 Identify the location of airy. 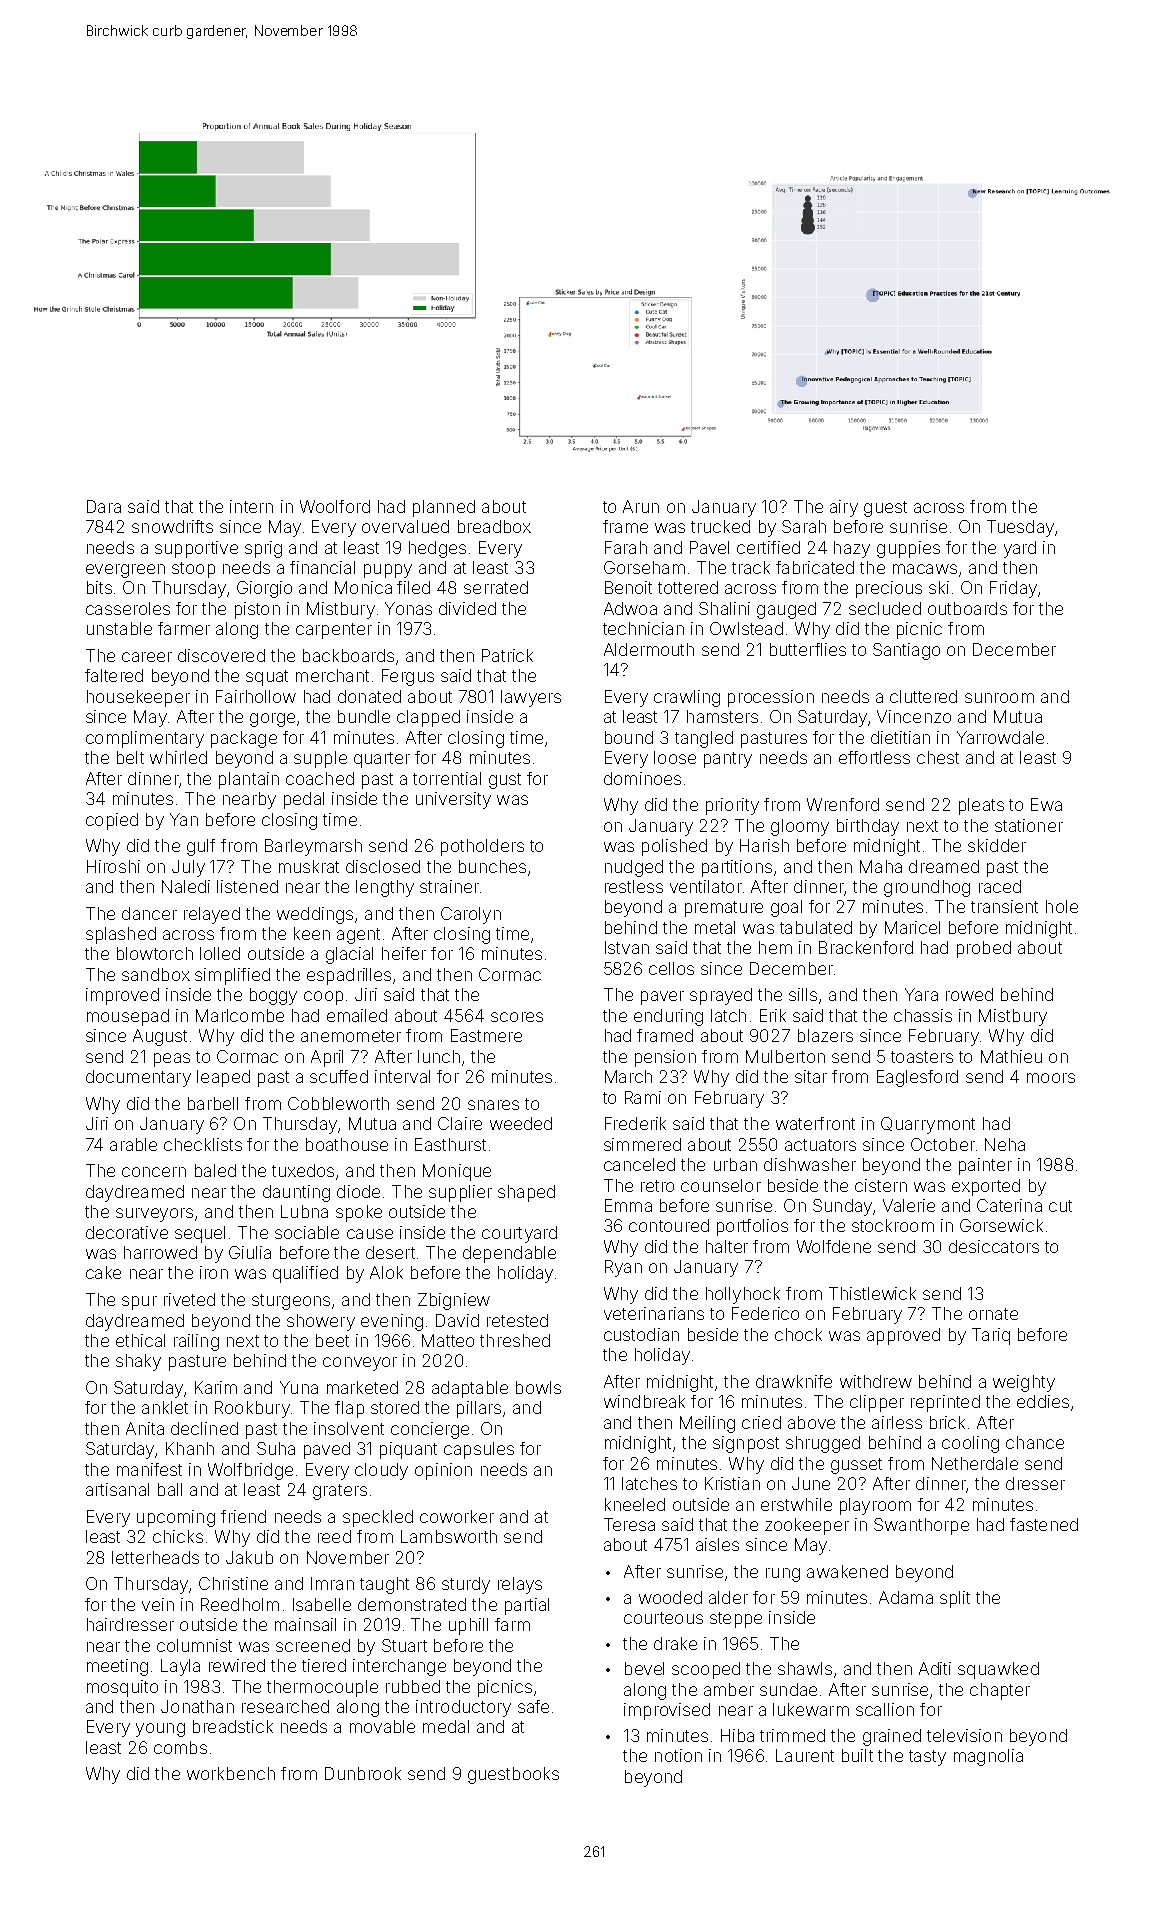
(844, 508).
